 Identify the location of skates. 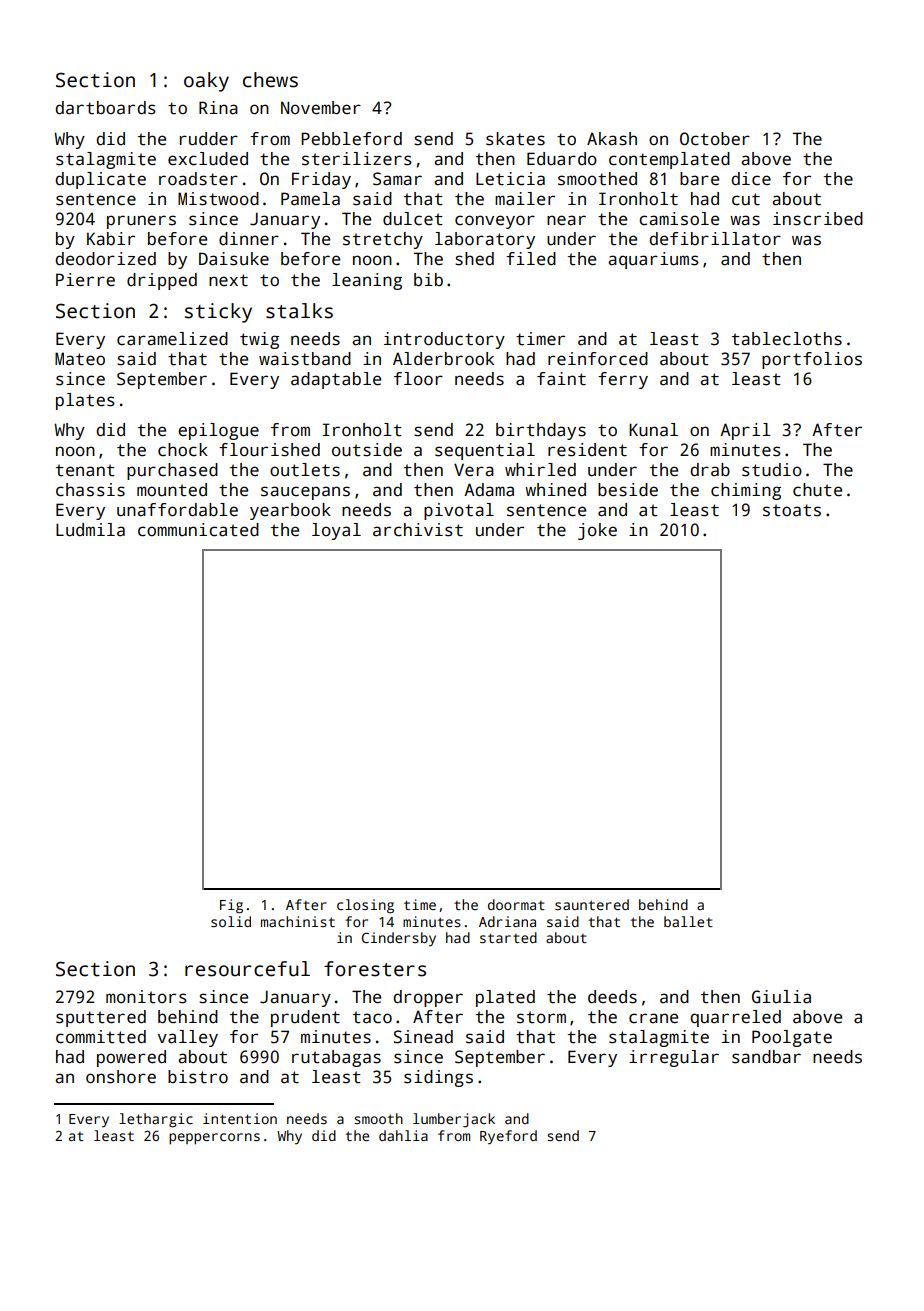
(515, 139).
